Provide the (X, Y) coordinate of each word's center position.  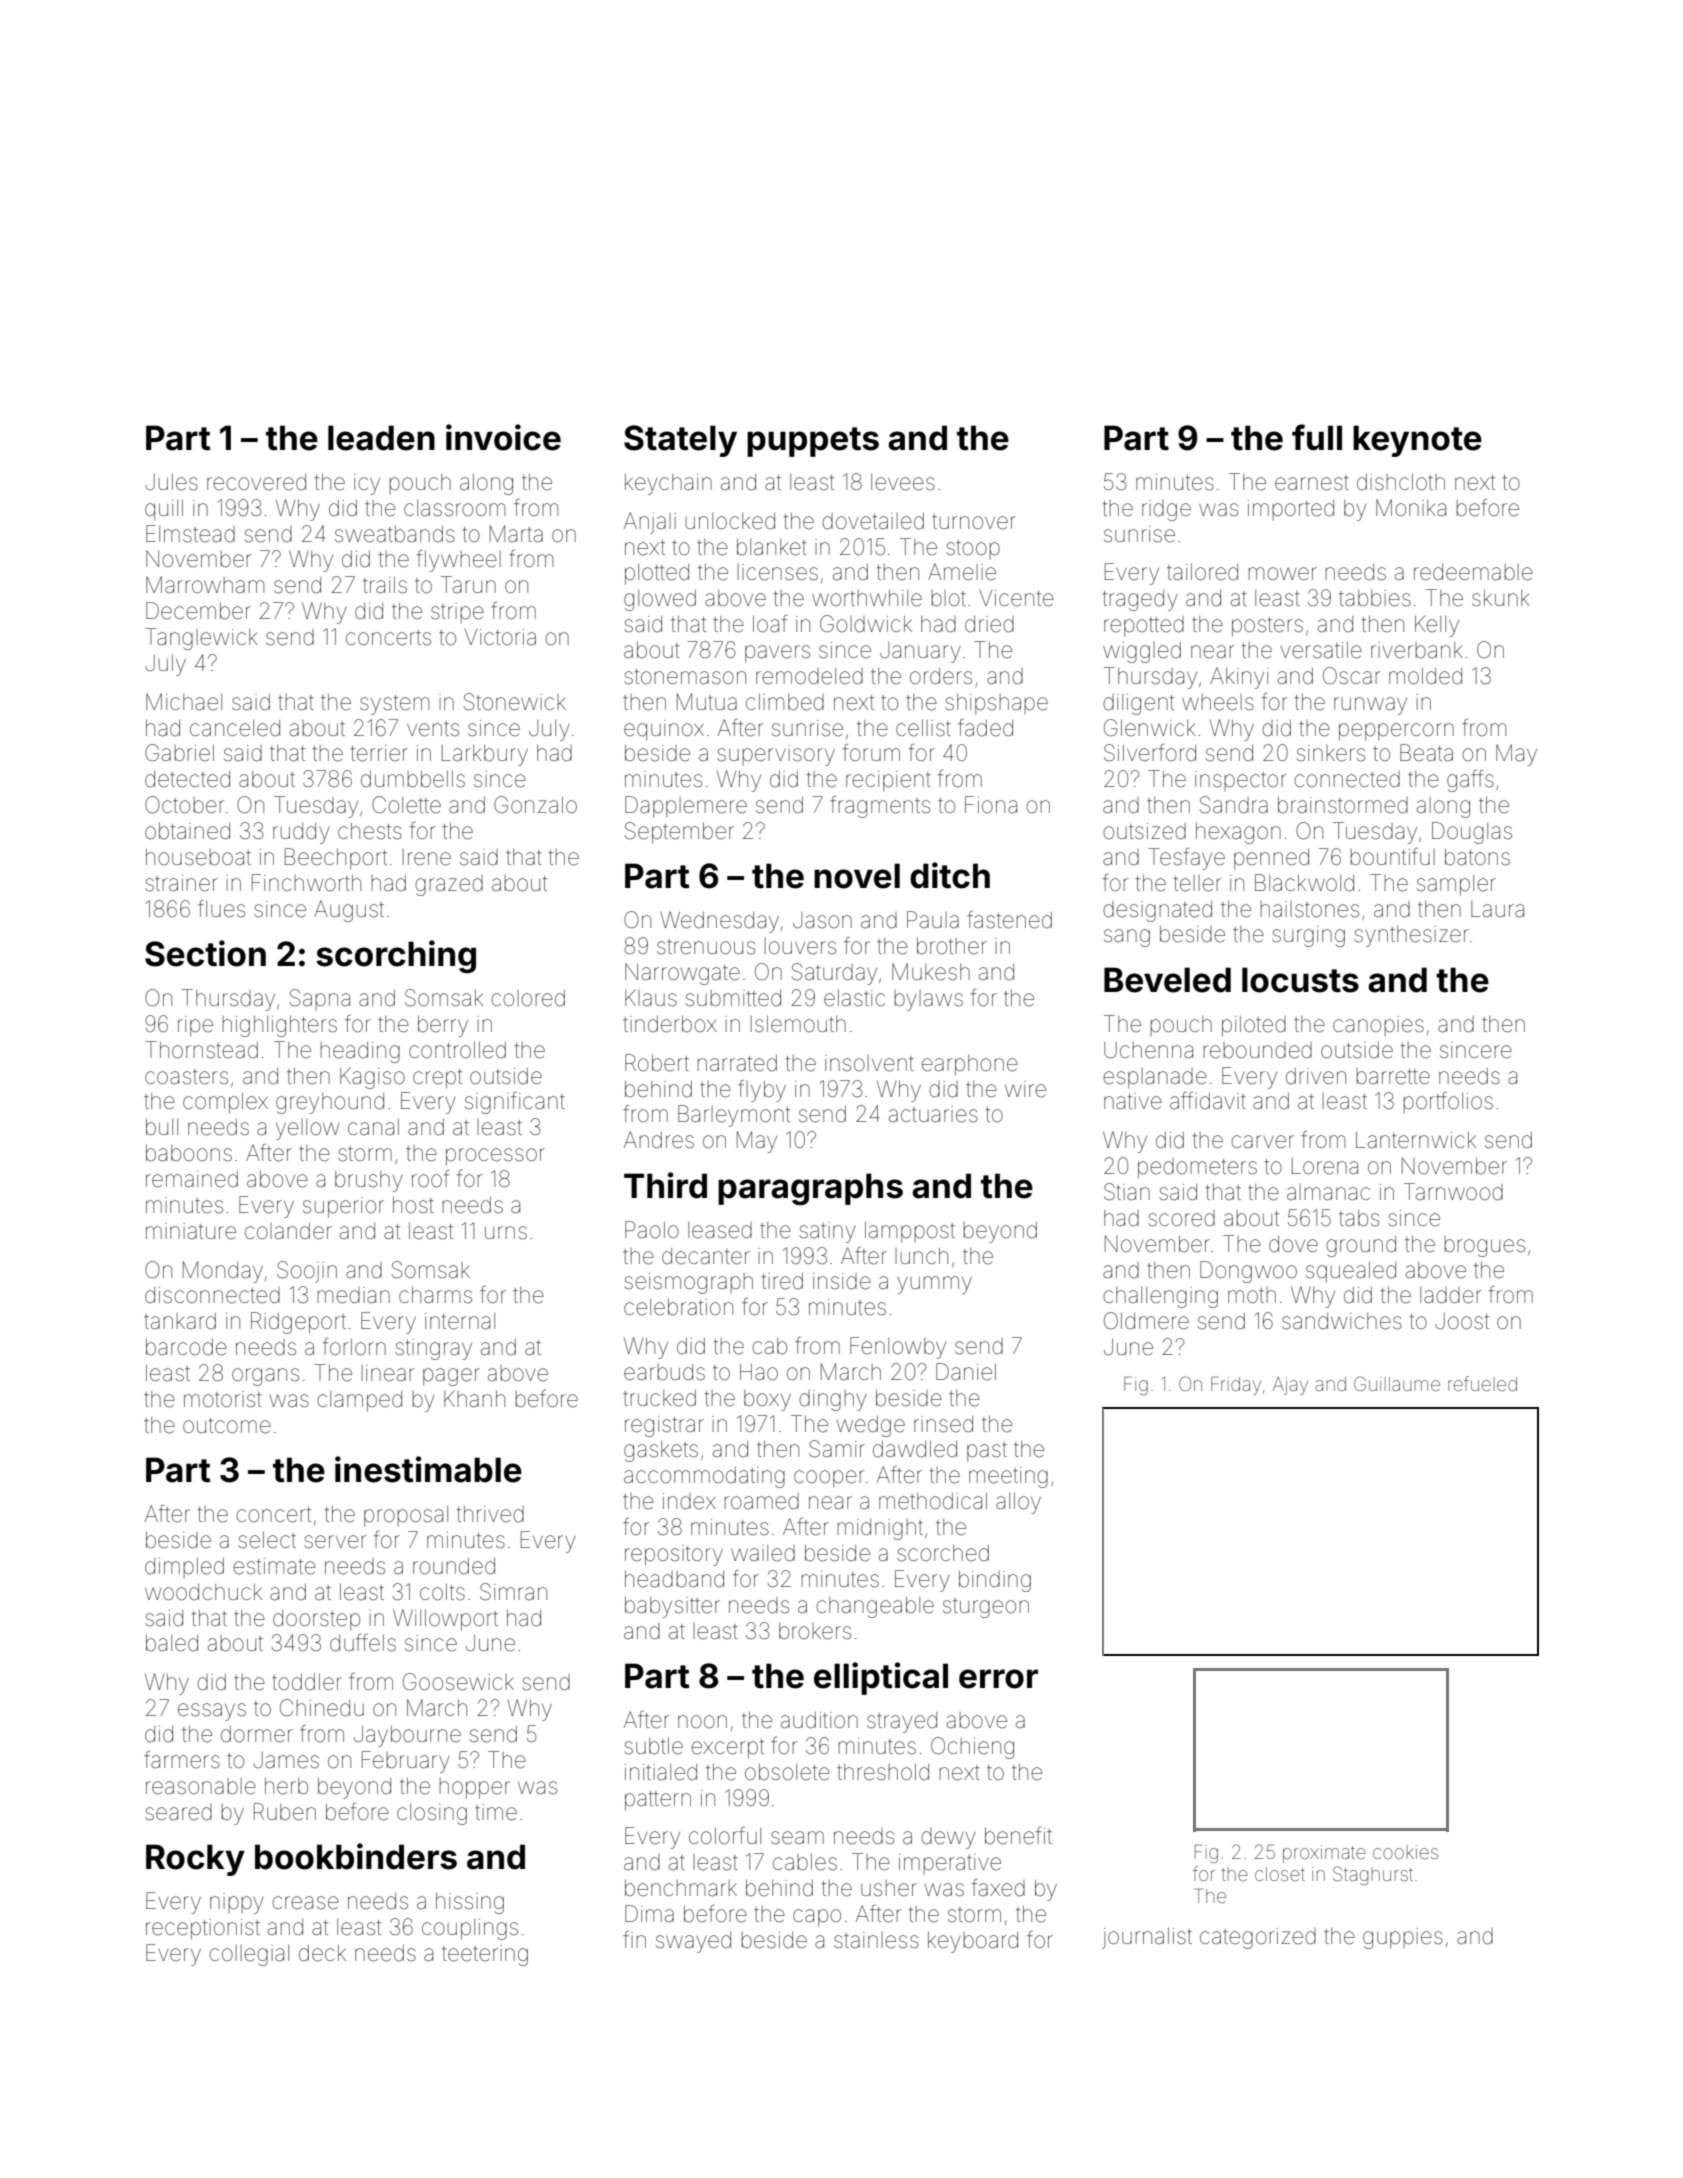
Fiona (991, 805)
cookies (1405, 1852)
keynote (1417, 441)
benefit (1018, 1836)
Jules (171, 482)
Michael (184, 702)
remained (192, 1179)
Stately (680, 441)
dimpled (184, 1568)
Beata (1426, 753)
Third (665, 1185)
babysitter (672, 1607)
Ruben (285, 1812)
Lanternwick (1416, 1140)
